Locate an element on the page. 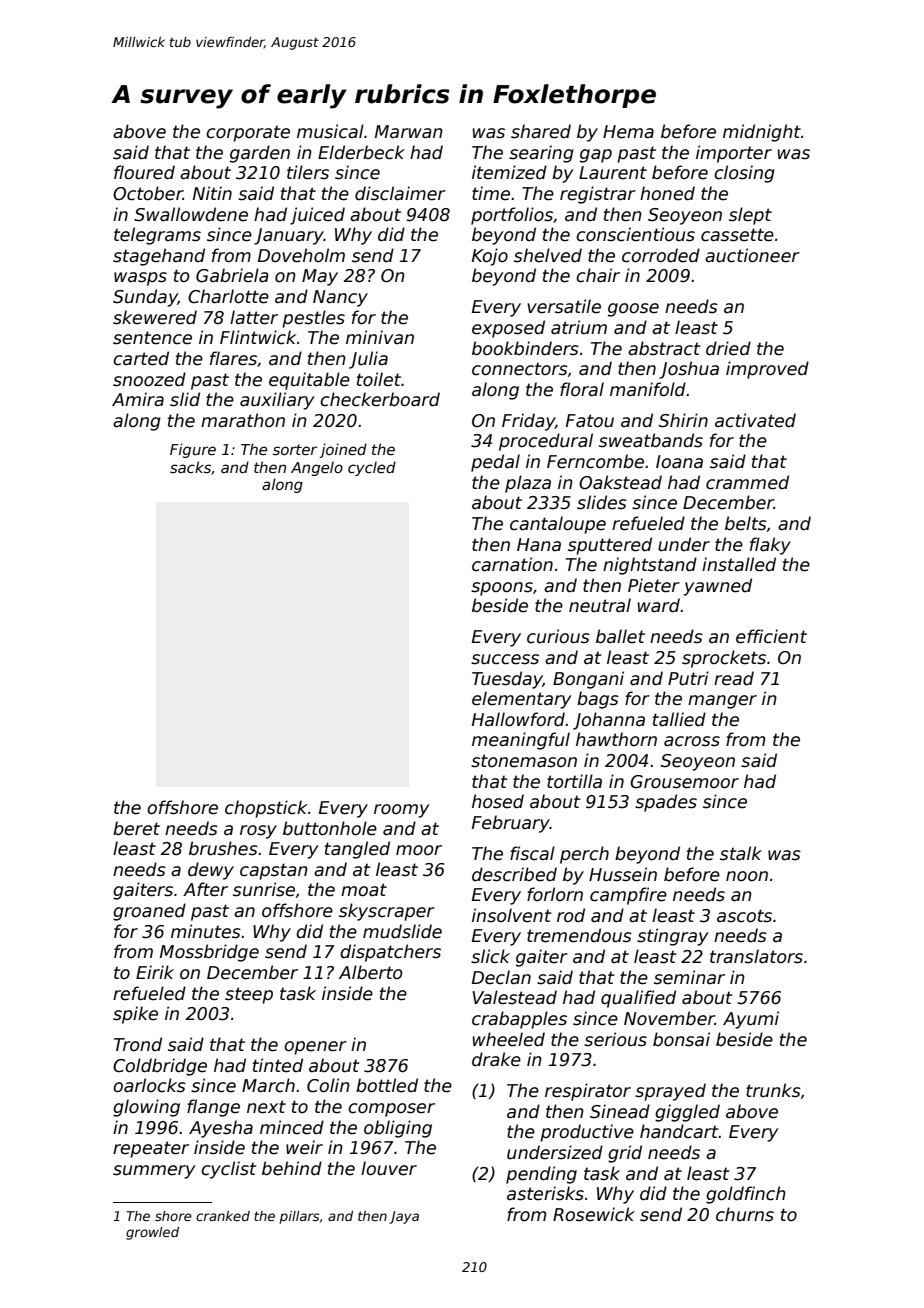 This image has width=924, height=1308. churns is located at coordinates (745, 1214).
